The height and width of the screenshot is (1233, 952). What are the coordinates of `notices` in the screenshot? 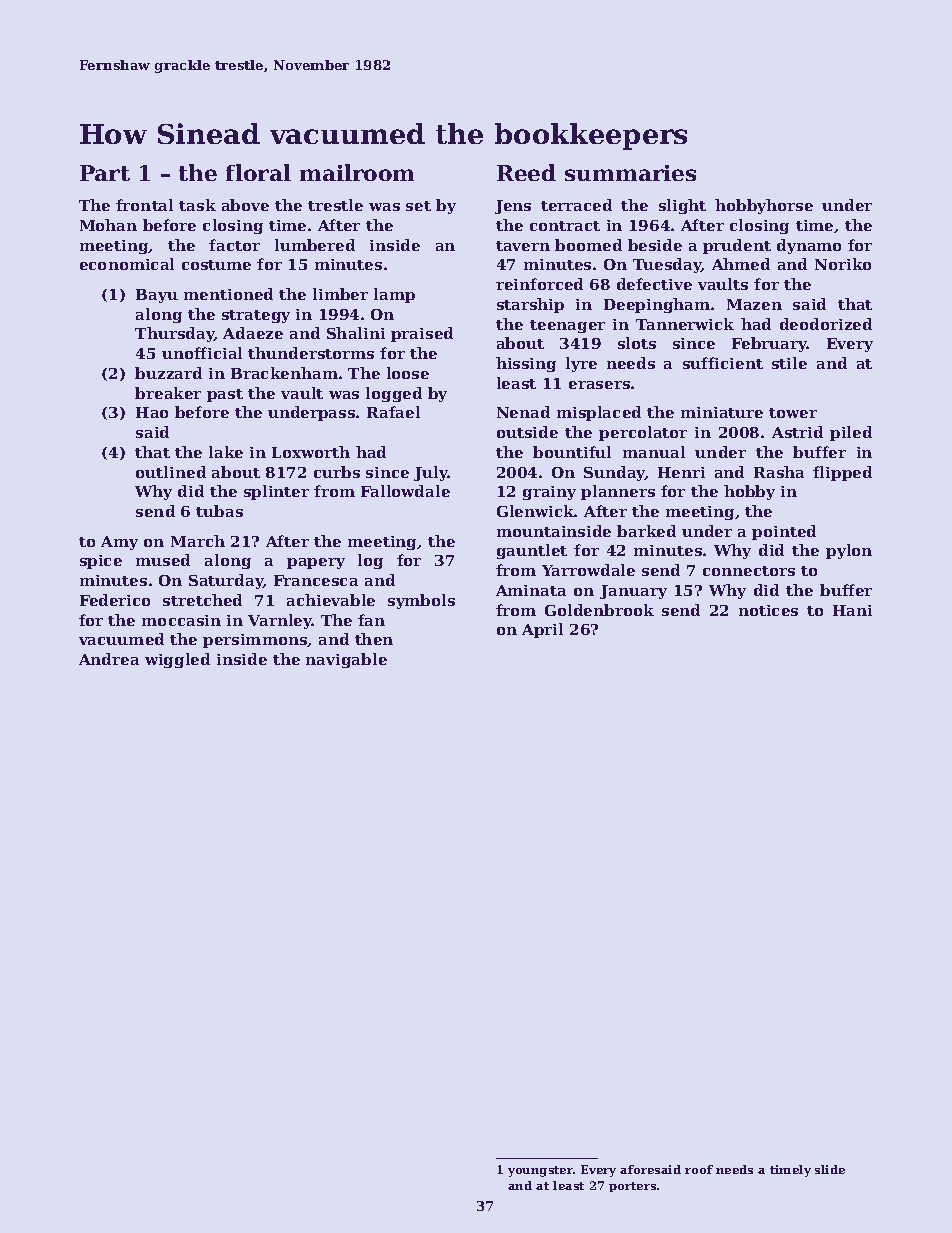 It's located at (768, 610).
